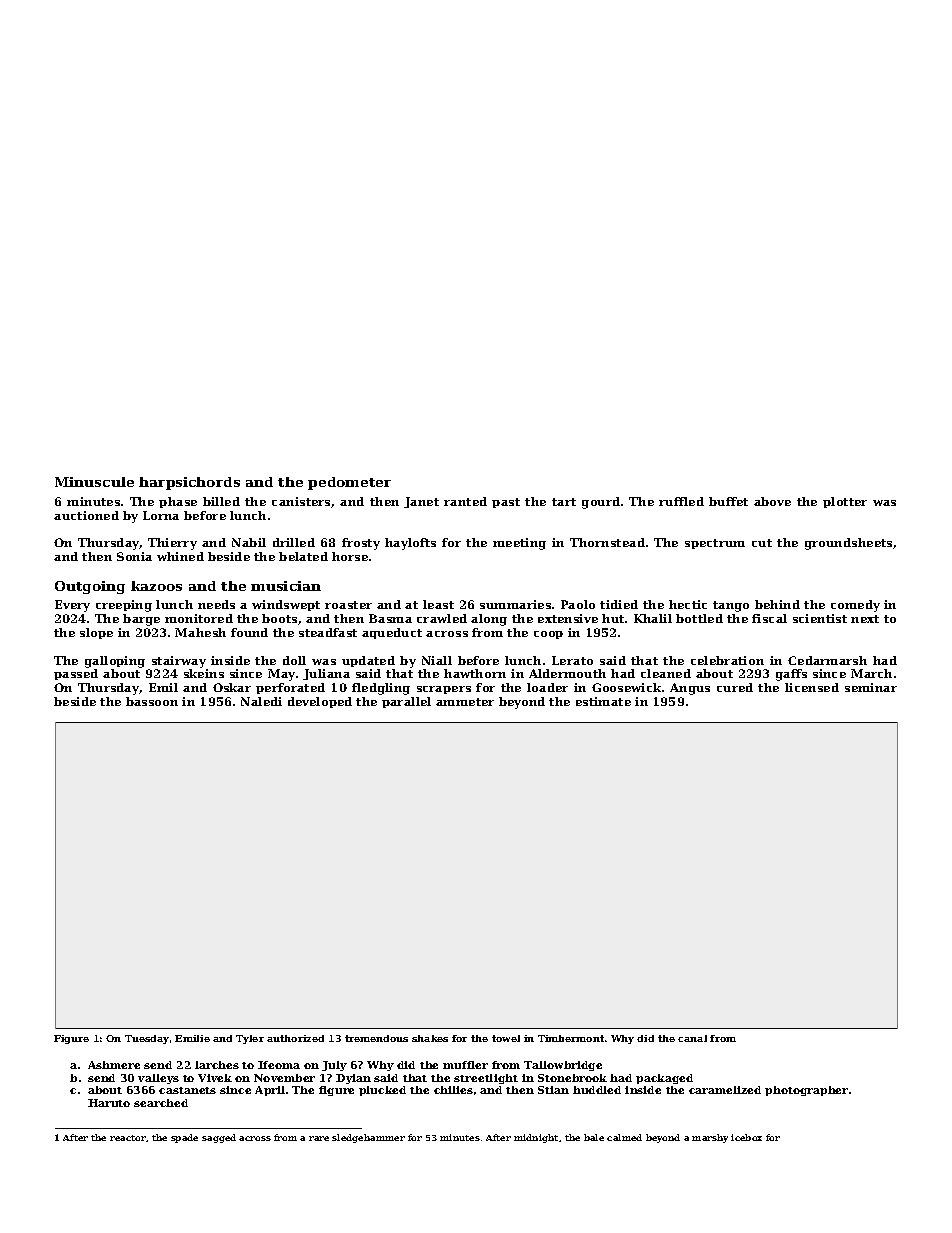 The height and width of the screenshot is (1233, 952). What do you see at coordinates (548, 635) in the screenshot?
I see `coop` at bounding box center [548, 635].
